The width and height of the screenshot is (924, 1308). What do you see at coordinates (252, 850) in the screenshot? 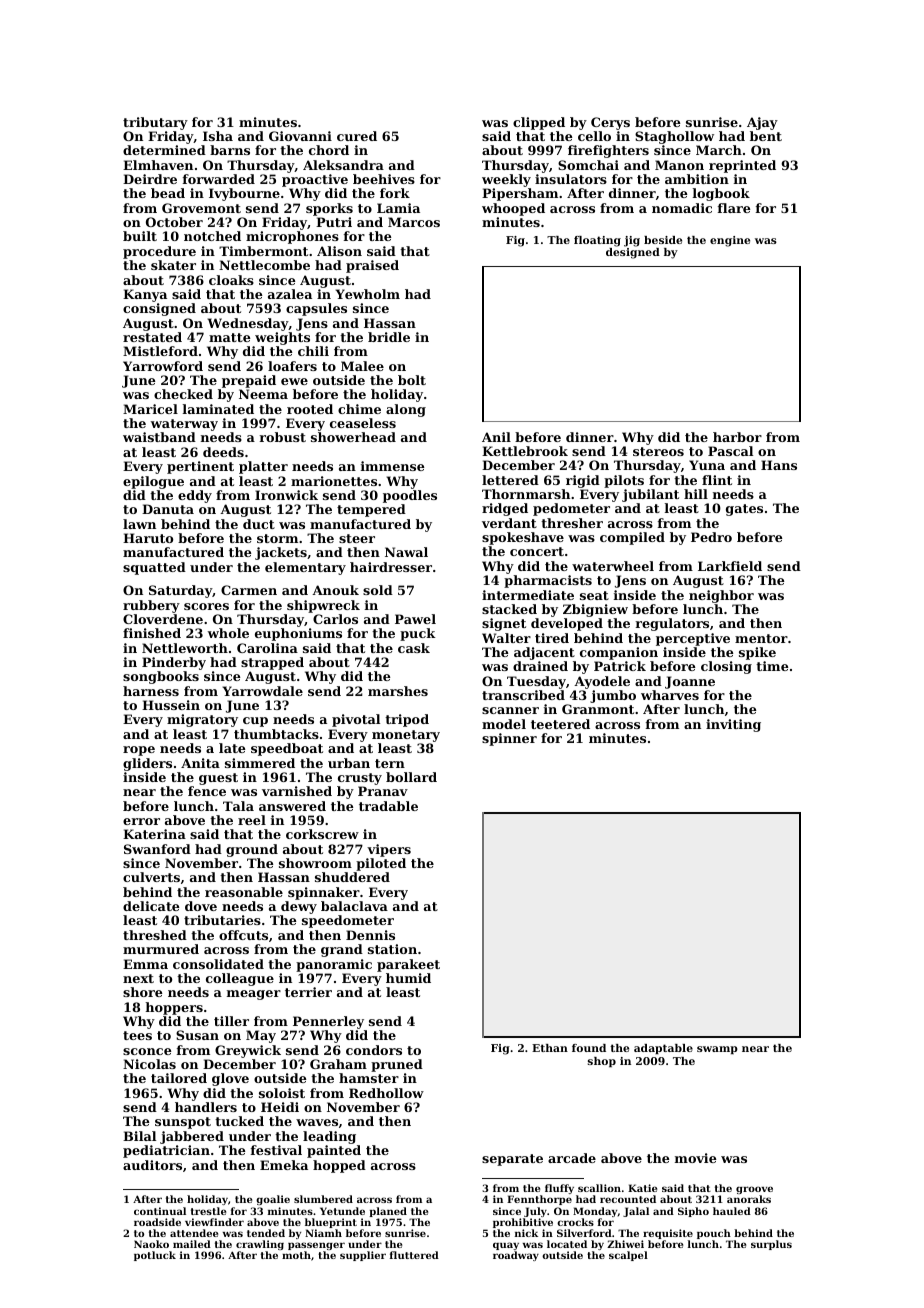
I see `ground` at bounding box center [252, 850].
